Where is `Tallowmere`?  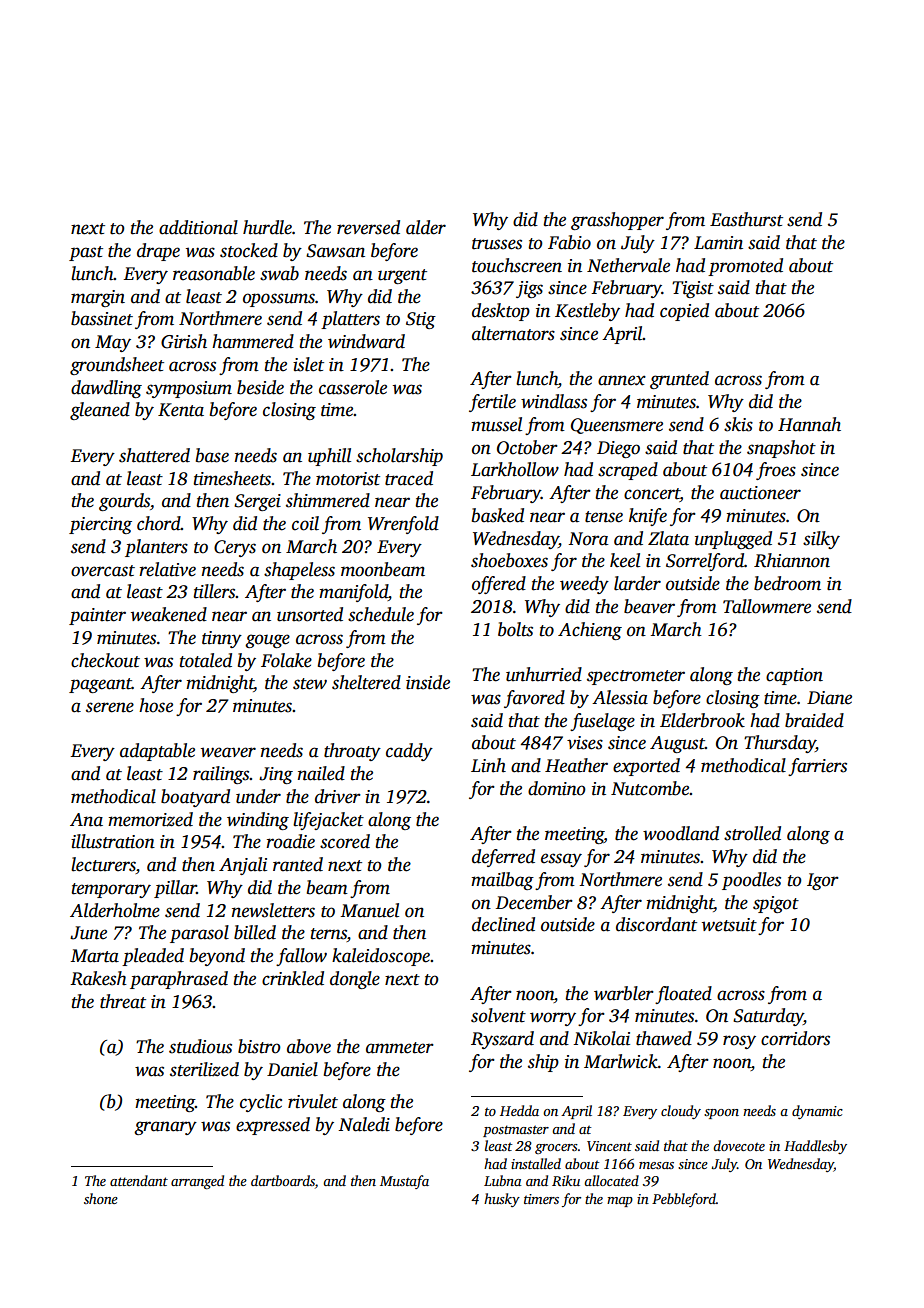
Tallowmere is located at coordinates (767, 606).
